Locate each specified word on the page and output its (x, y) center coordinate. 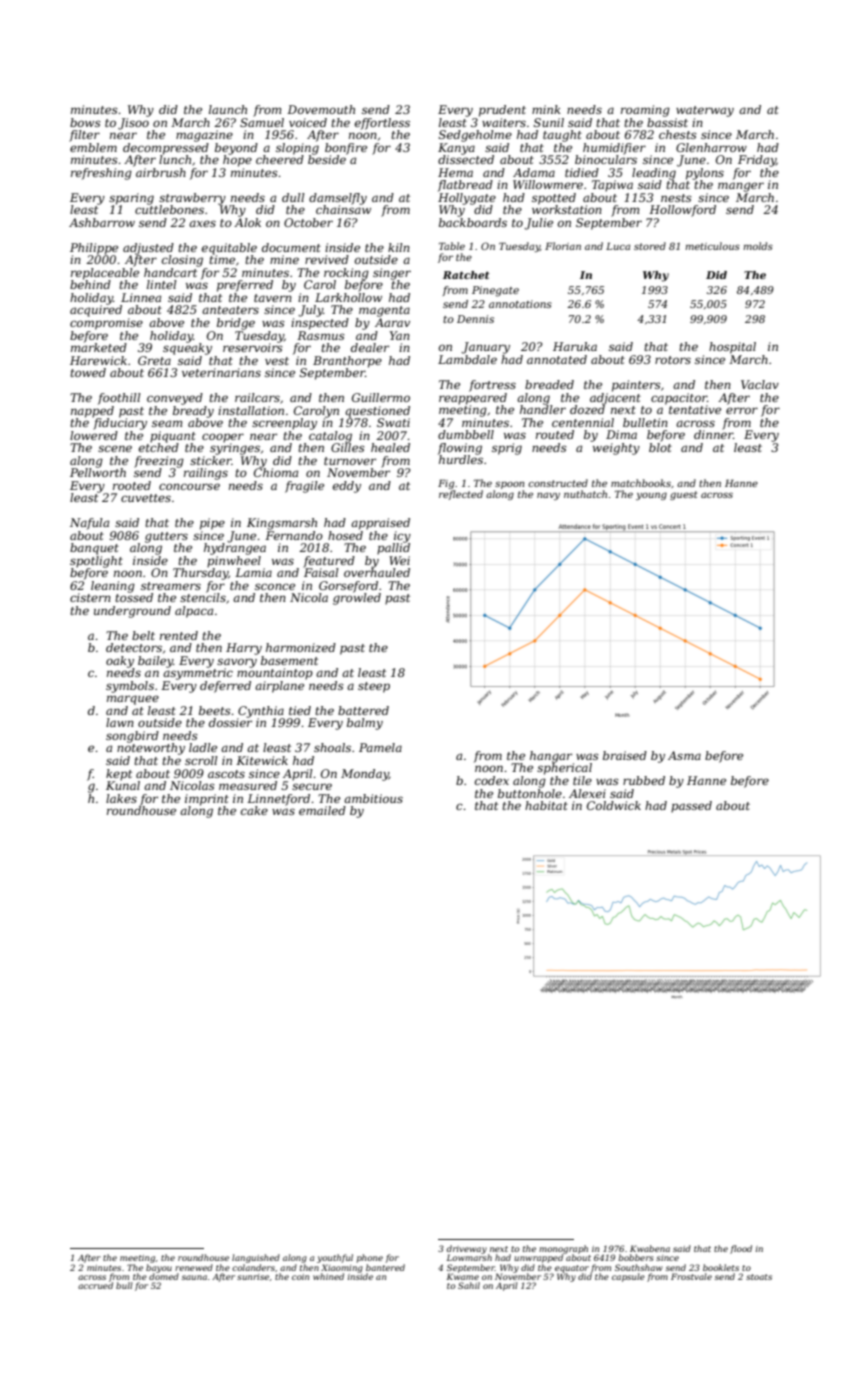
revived (327, 259)
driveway (467, 1250)
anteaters (230, 310)
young (651, 496)
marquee (133, 700)
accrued (95, 1285)
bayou (159, 1268)
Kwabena (650, 1248)
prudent (502, 111)
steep (374, 687)
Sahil (469, 1285)
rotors (673, 360)
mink (546, 109)
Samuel (262, 122)
